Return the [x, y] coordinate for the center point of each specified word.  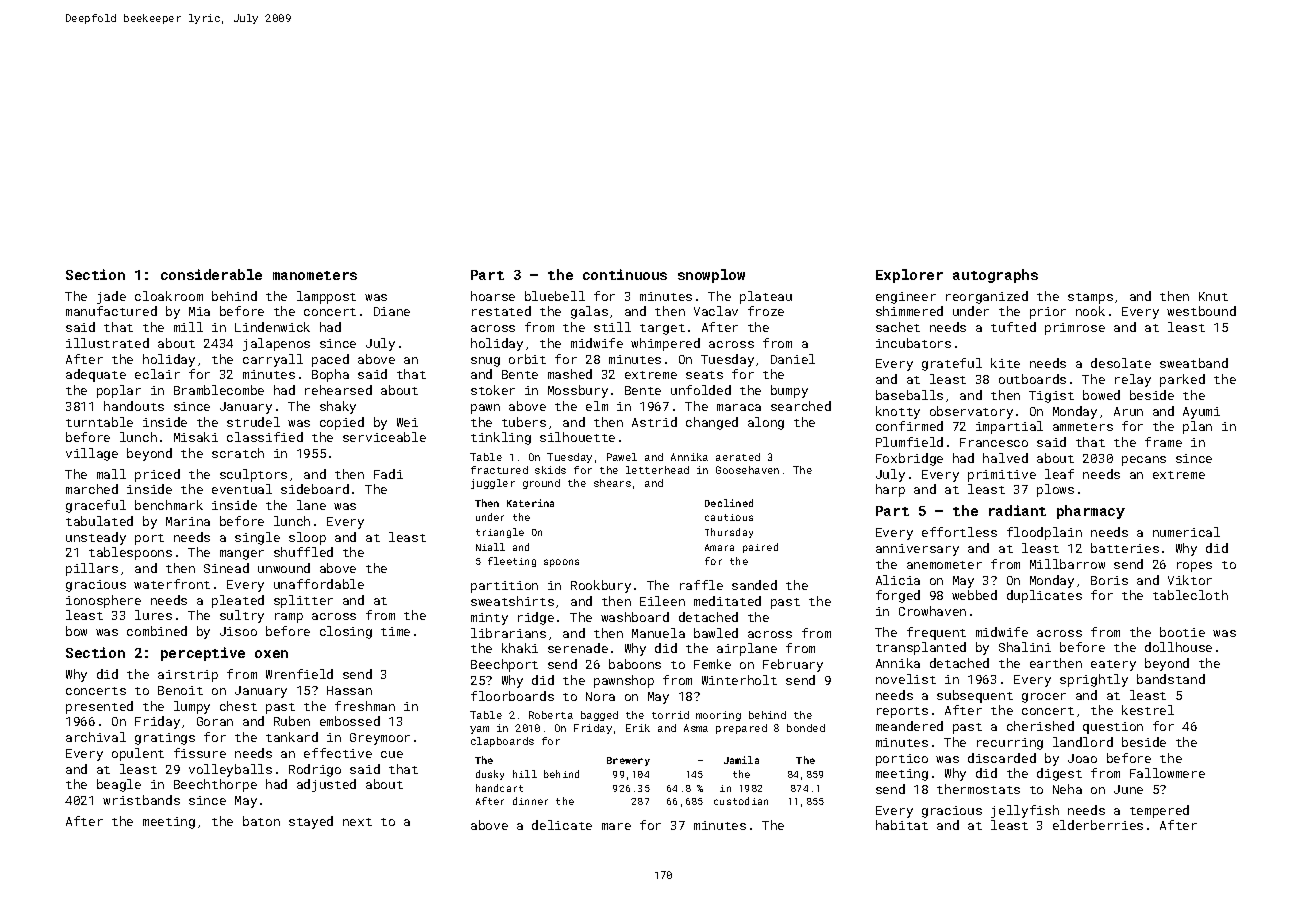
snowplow [711, 276]
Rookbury [601, 586]
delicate [562, 825]
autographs [995, 276]
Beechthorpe [215, 785]
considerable [211, 274]
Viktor [1190, 580]
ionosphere [103, 601]
